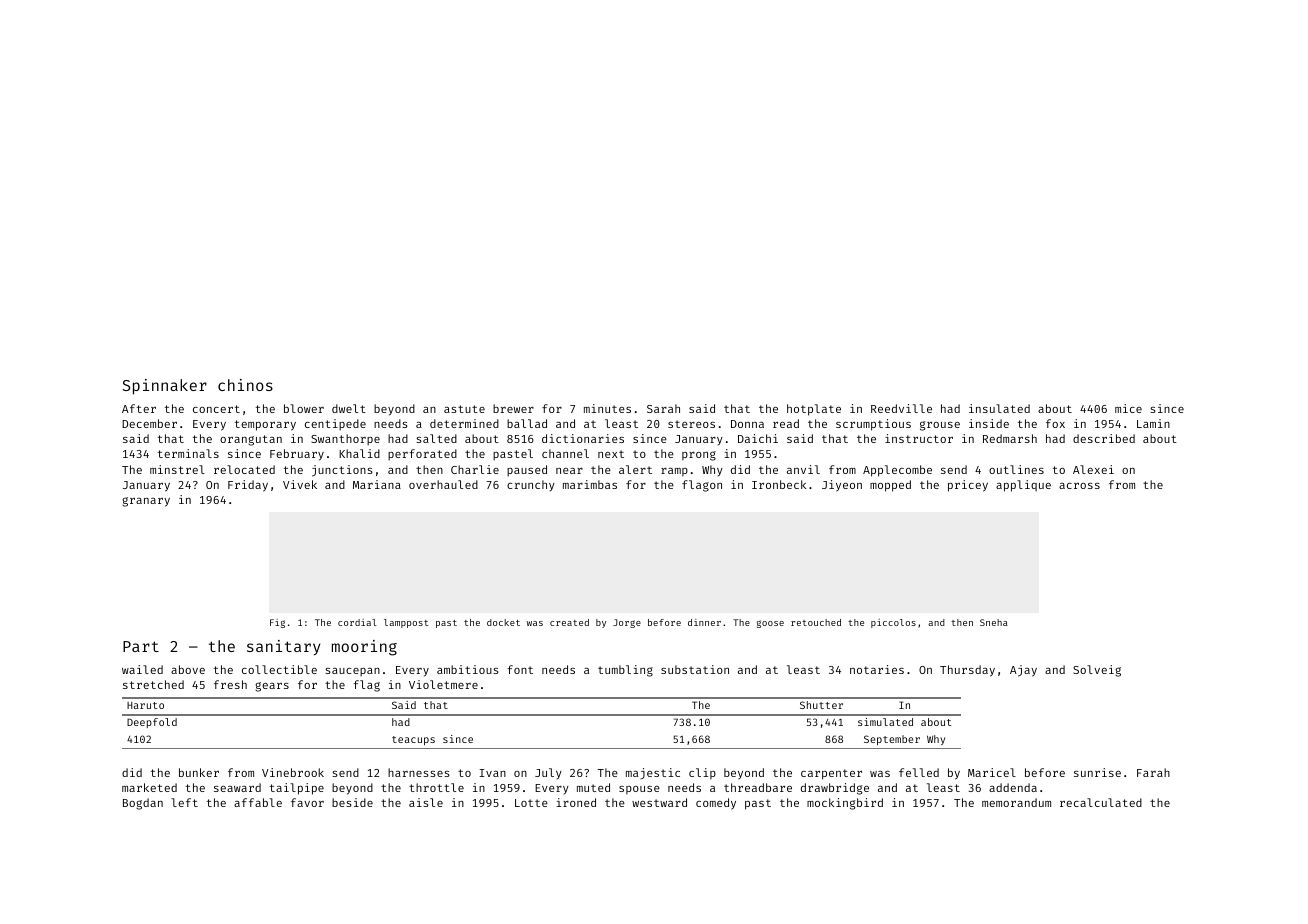 This document has width=1308, height=924. Describe the element at coordinates (277, 623) in the document. I see `Fig` at that location.
